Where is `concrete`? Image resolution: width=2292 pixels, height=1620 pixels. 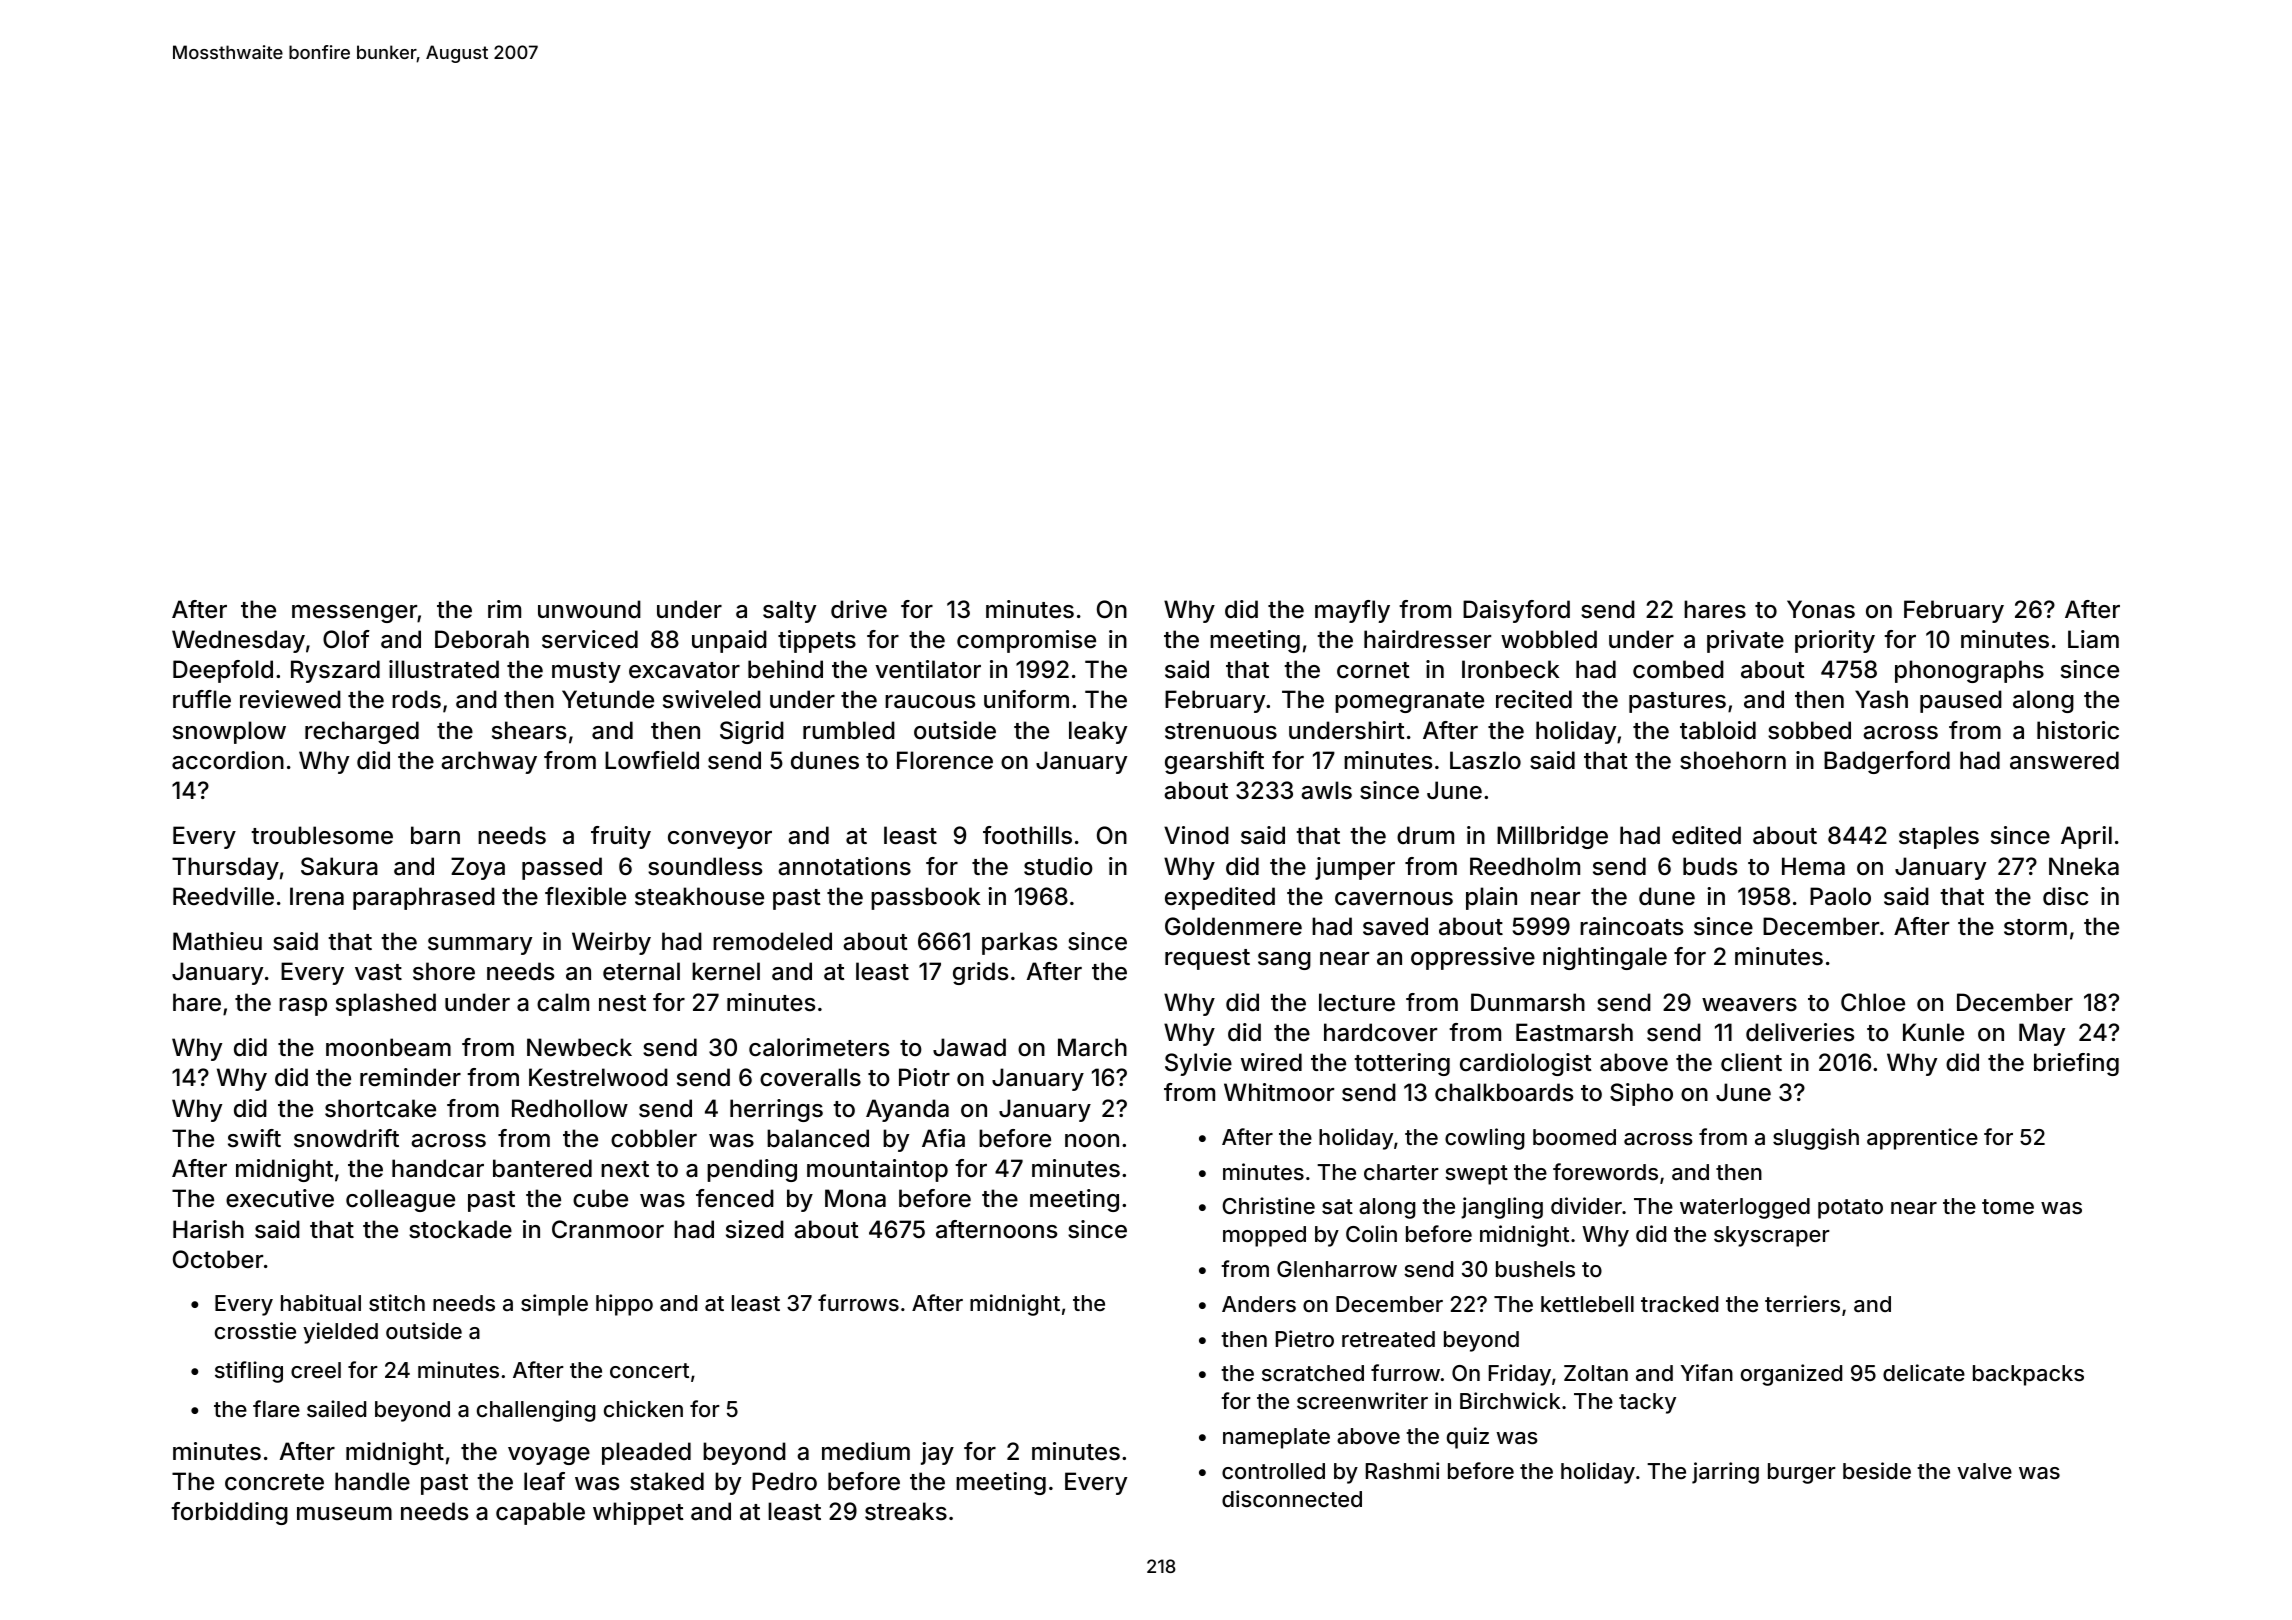 concrete is located at coordinates (274, 1482).
